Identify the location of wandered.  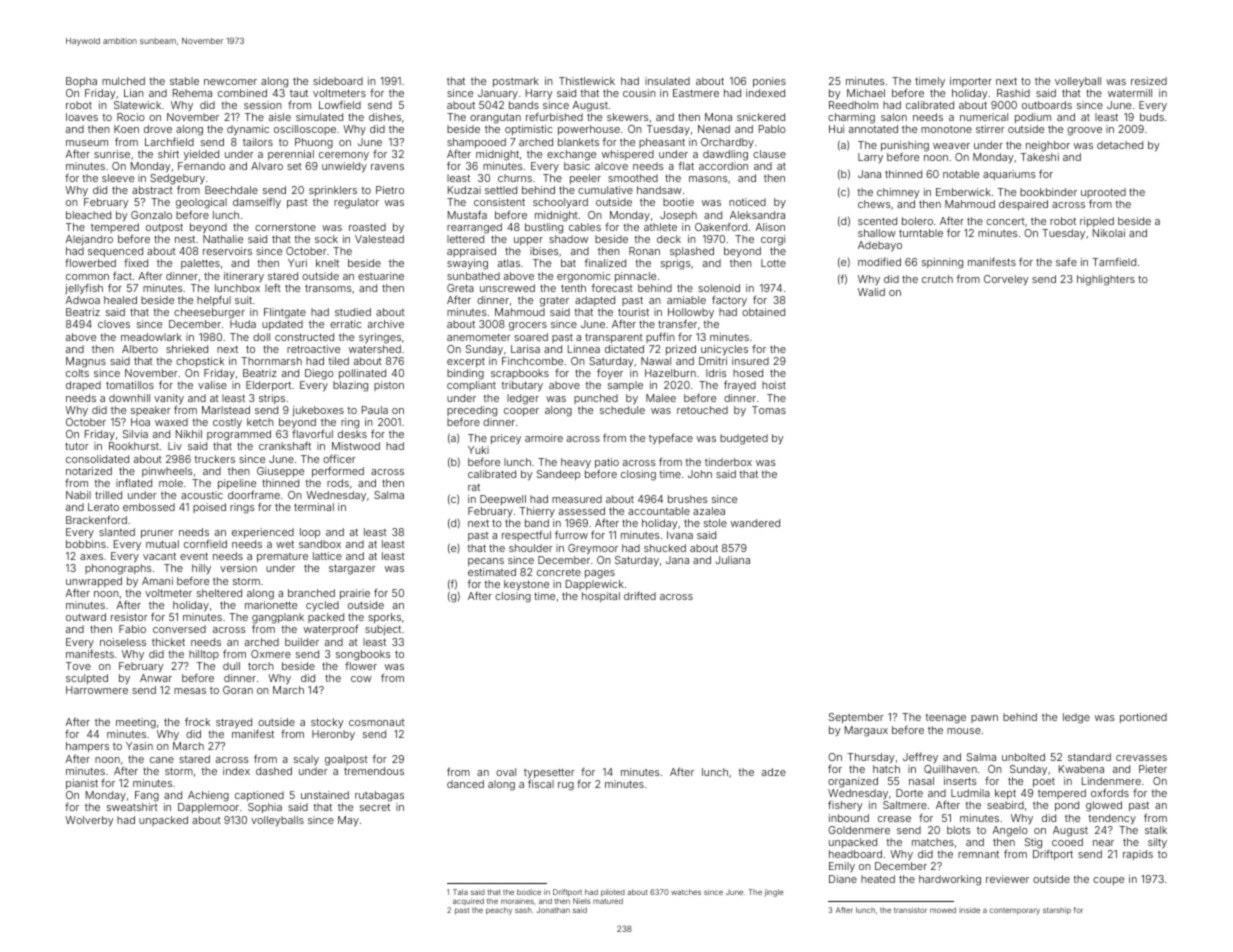
(755, 523).
